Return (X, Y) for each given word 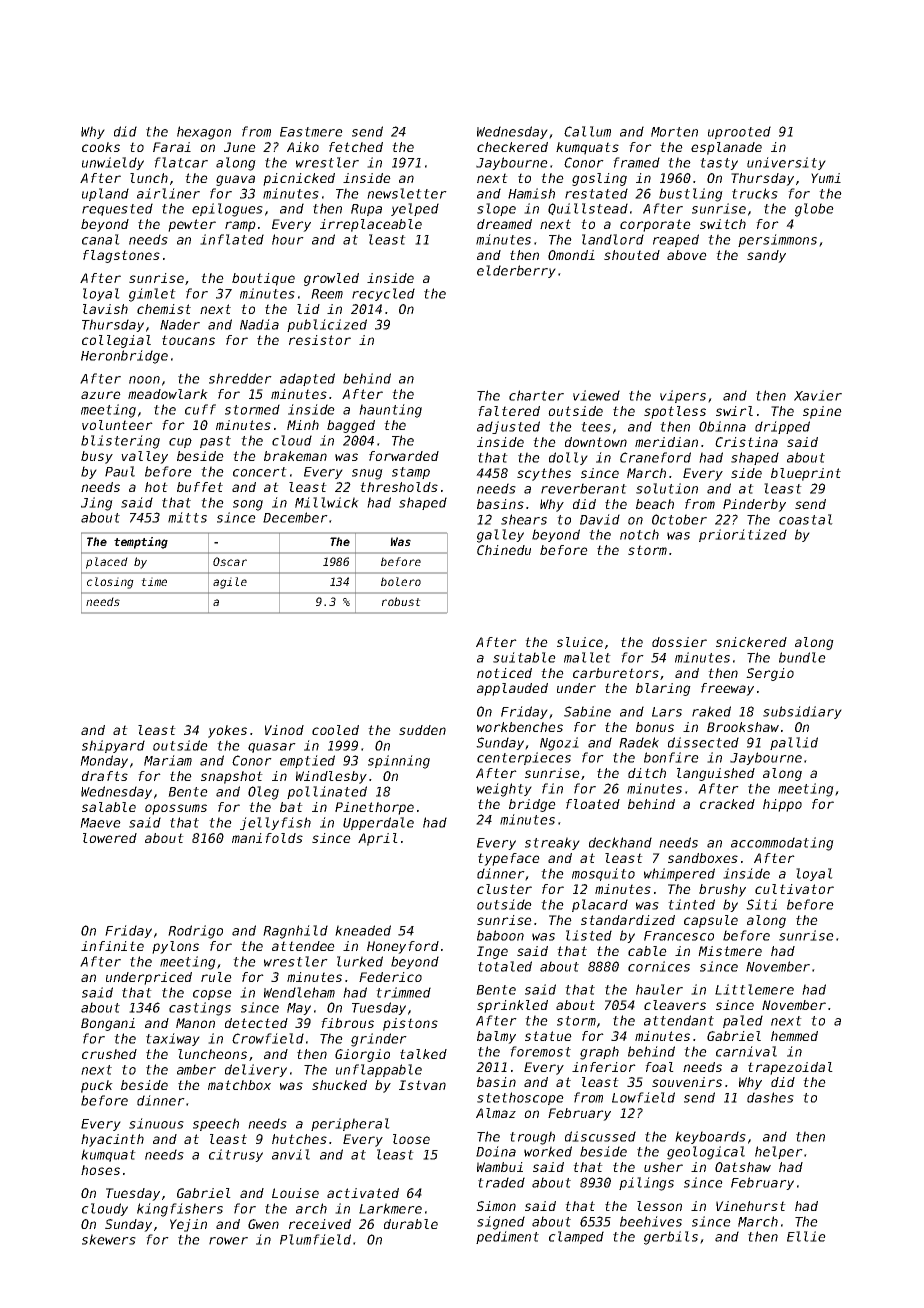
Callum (587, 131)
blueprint (806, 474)
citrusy (236, 1155)
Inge (492, 952)
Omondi (571, 255)
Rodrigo (195, 932)
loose (411, 1139)
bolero (401, 581)
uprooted (739, 132)
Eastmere (311, 132)
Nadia (259, 324)
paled (743, 1021)
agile (230, 583)
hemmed (794, 1036)
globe (814, 210)
